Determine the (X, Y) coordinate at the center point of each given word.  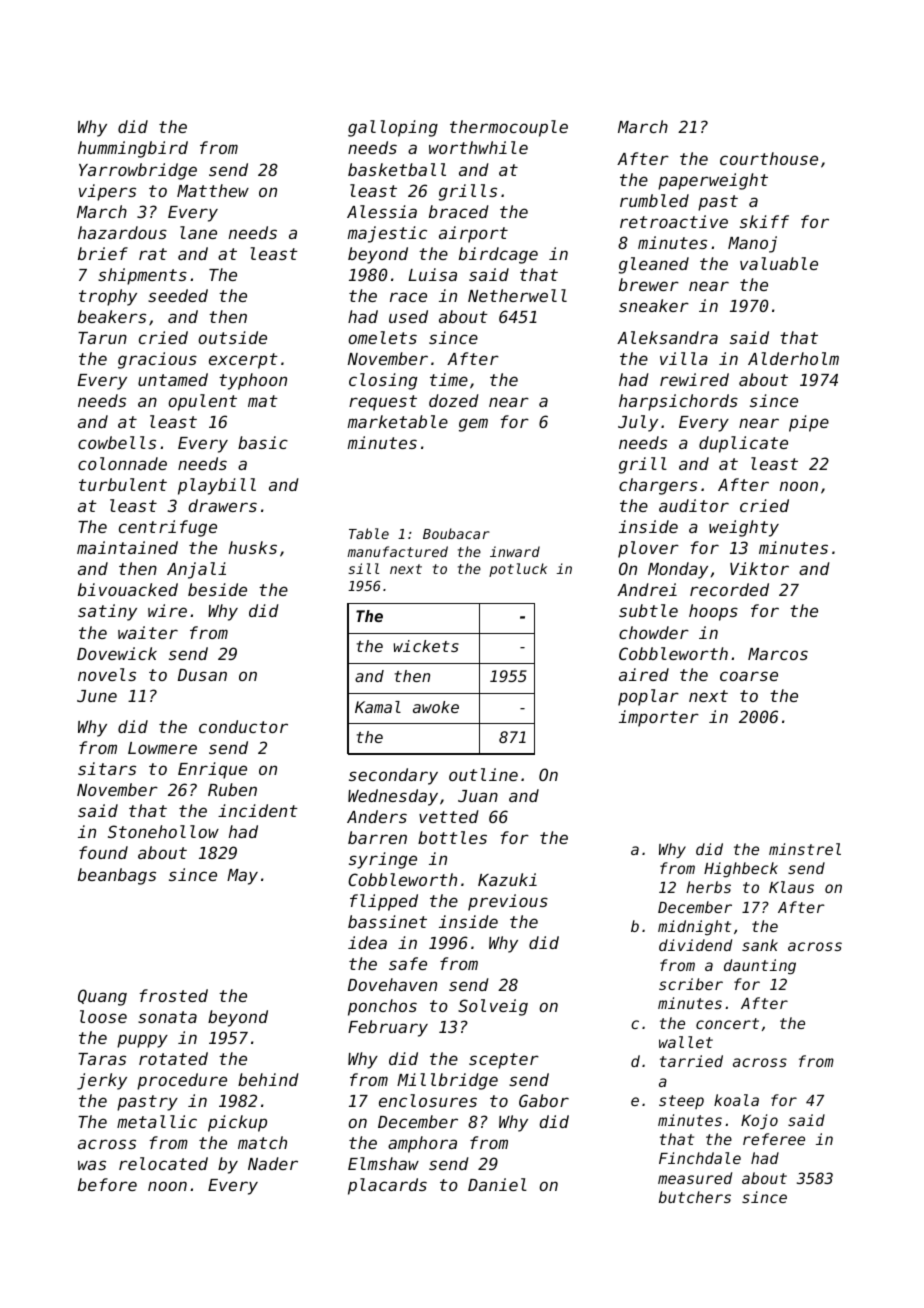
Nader (273, 1163)
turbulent (123, 484)
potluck (518, 570)
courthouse (769, 158)
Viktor (759, 568)
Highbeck (741, 870)
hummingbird (133, 149)
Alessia (382, 211)
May (242, 877)
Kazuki (507, 879)
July (638, 423)
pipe (809, 423)
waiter (148, 632)
